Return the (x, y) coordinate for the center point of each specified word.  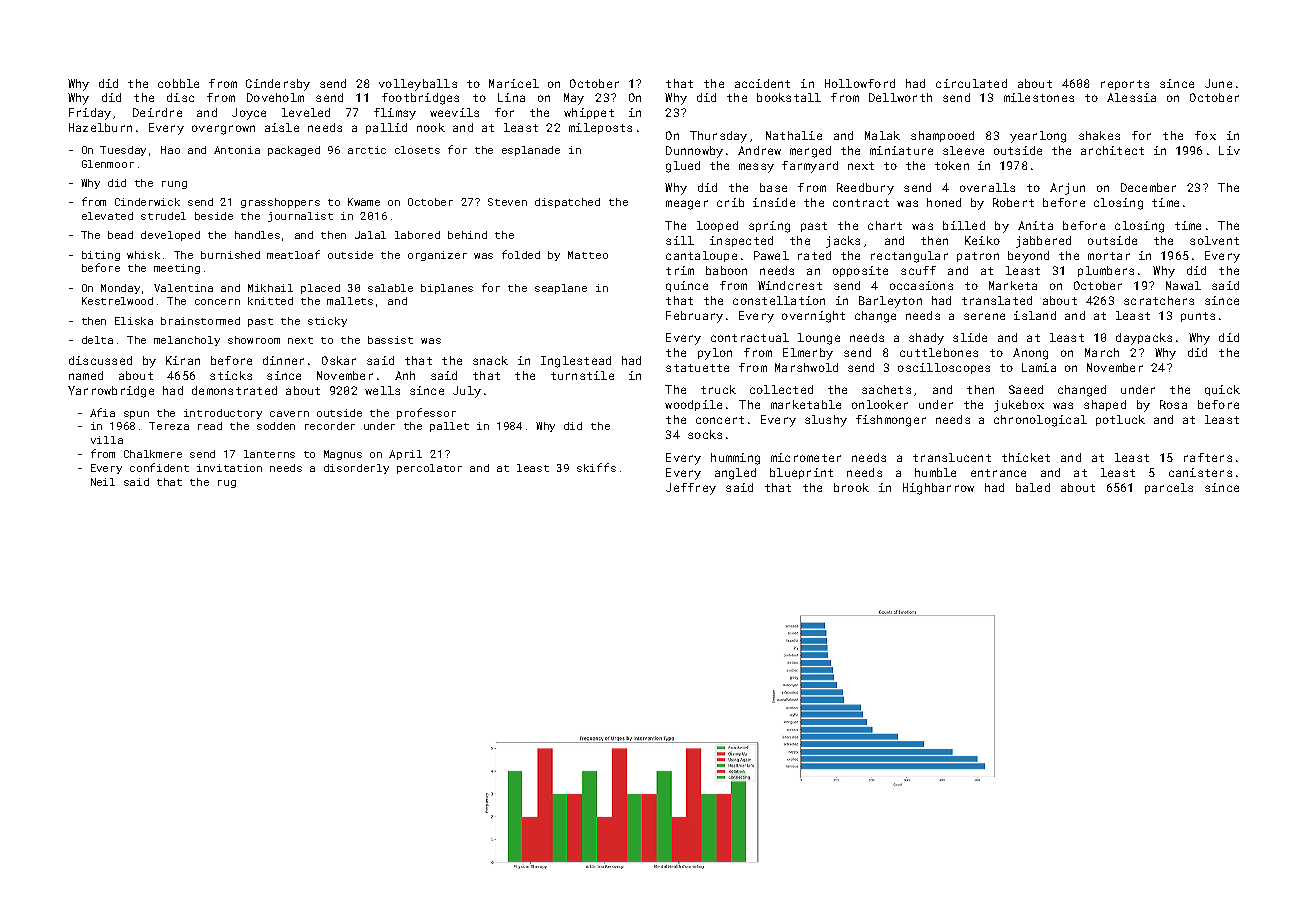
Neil (103, 482)
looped (717, 226)
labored (417, 235)
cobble (178, 83)
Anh (405, 375)
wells (382, 390)
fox (1205, 135)
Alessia (1131, 97)
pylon (715, 354)
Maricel (514, 83)
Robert (1013, 202)
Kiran (183, 360)
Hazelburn (100, 127)
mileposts (600, 128)
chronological (1040, 421)
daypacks (1144, 339)
